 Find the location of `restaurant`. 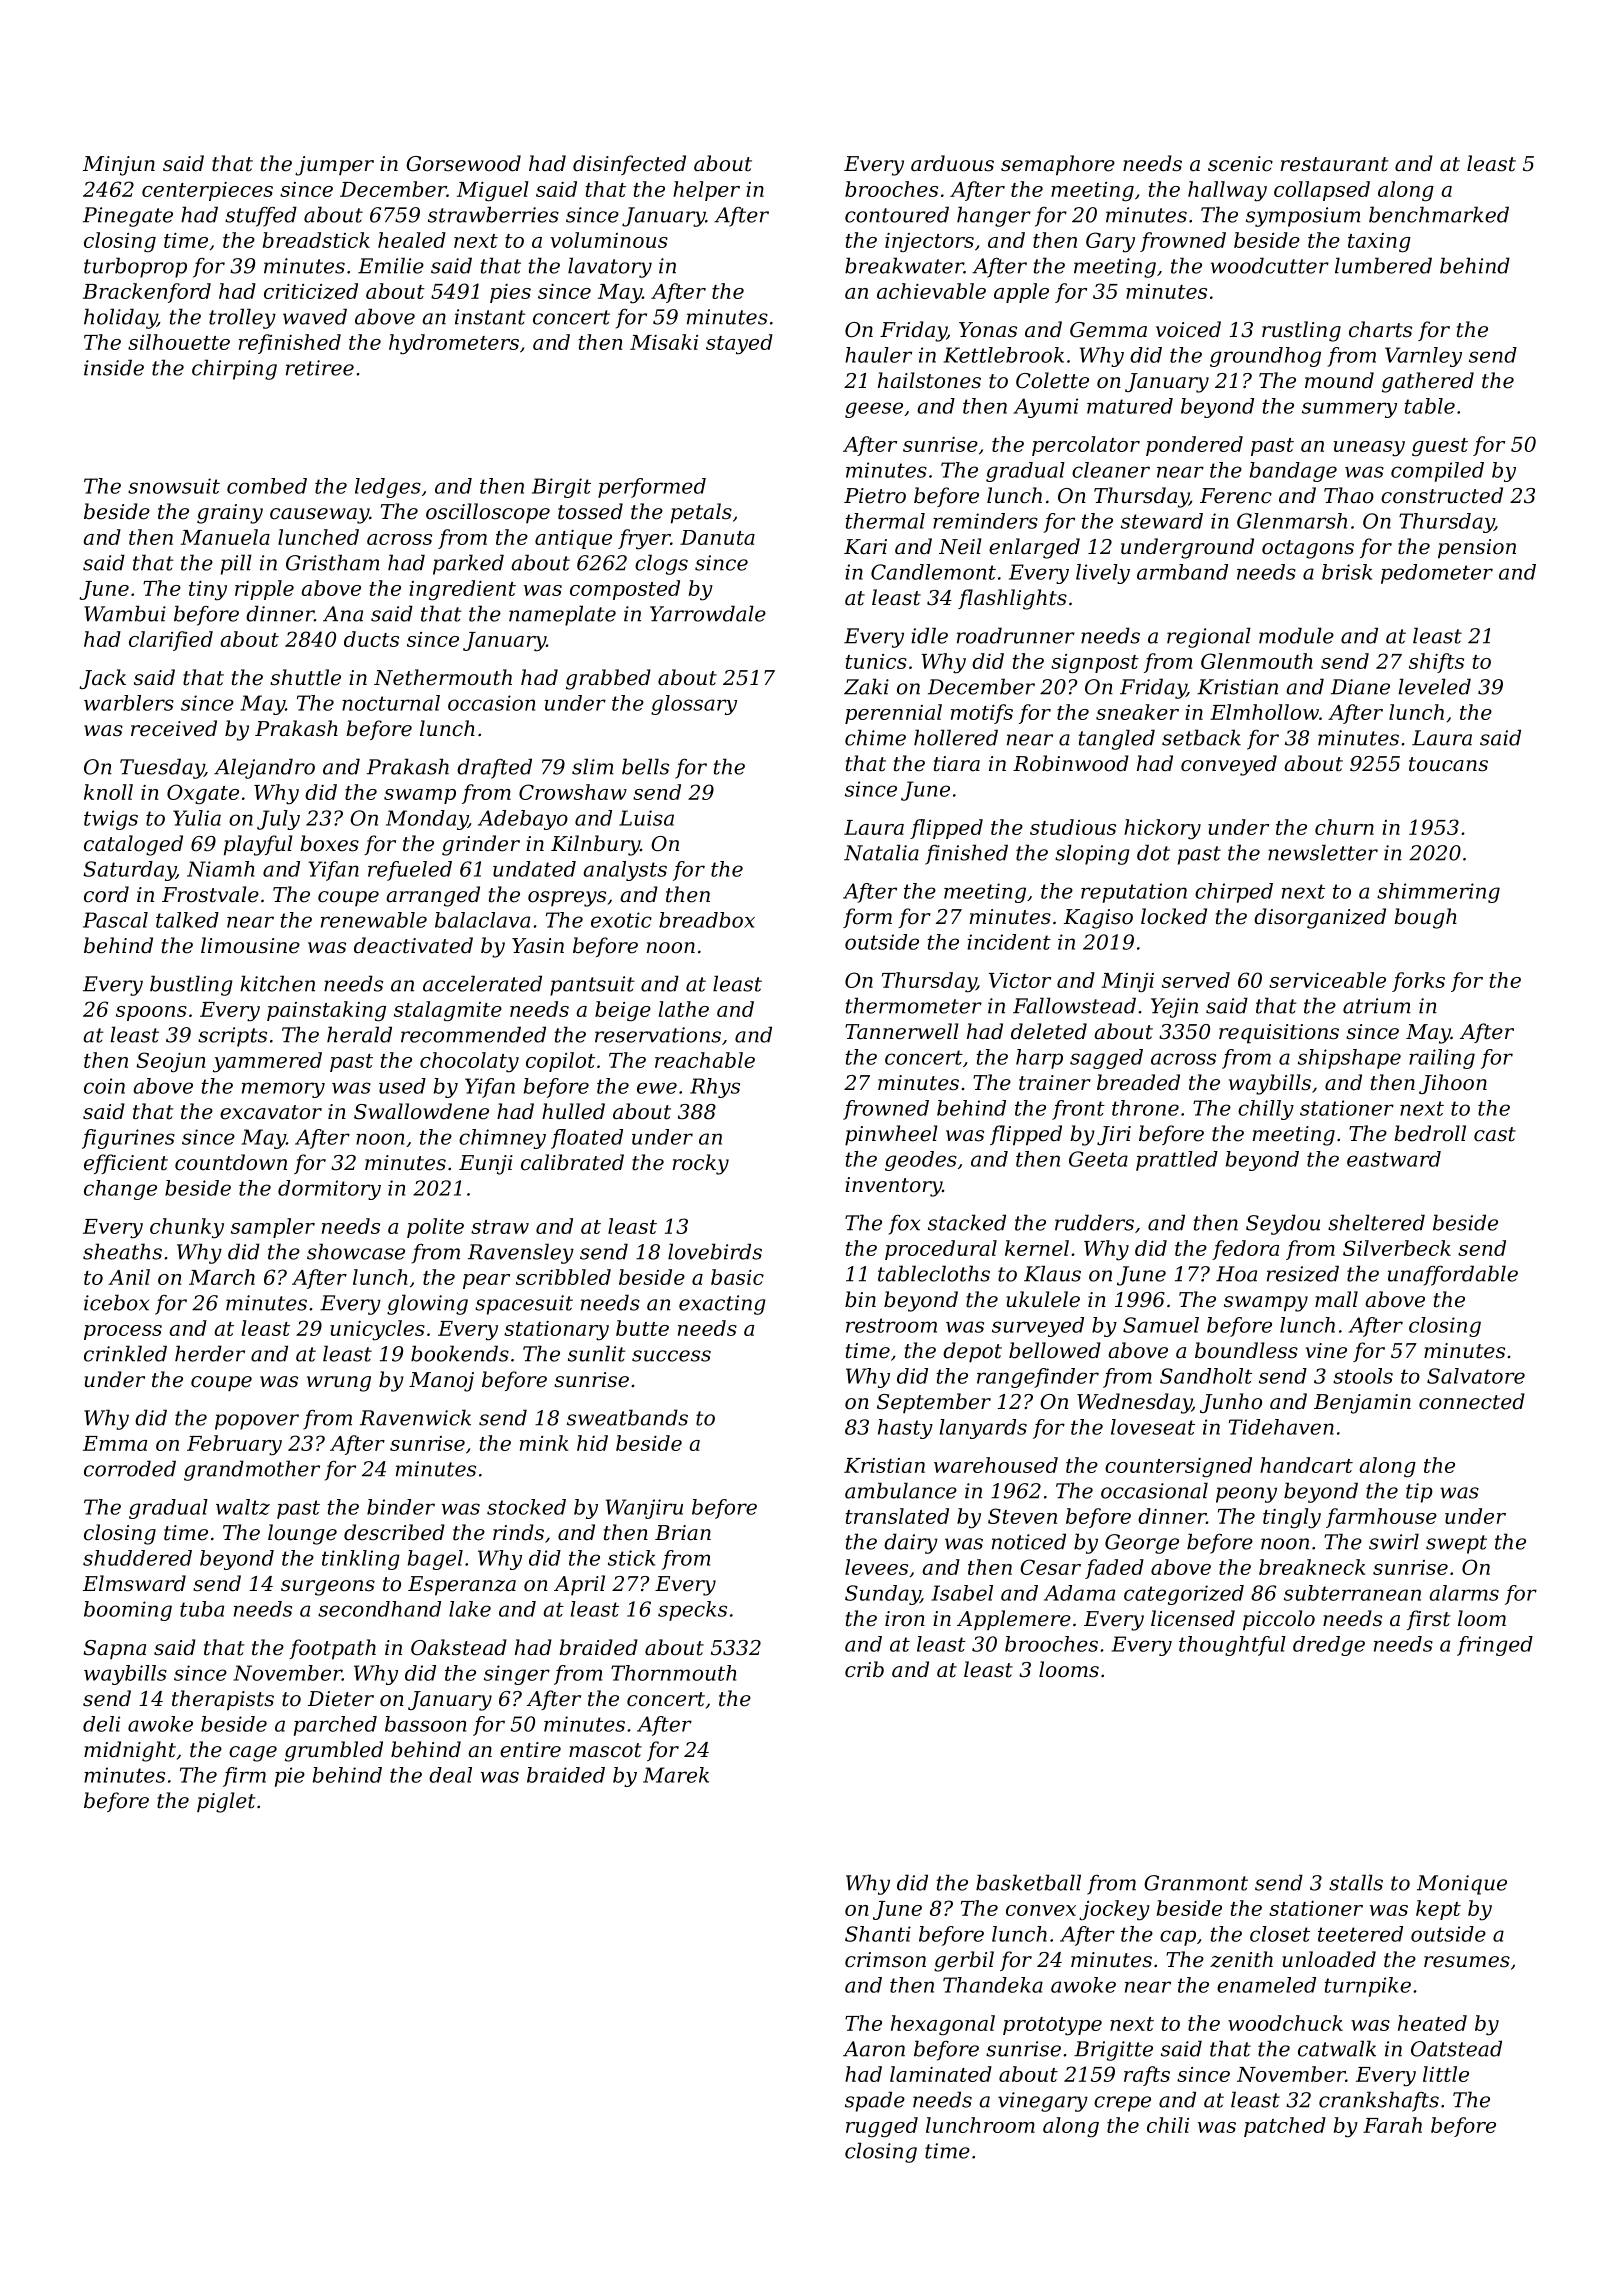

restaurant is located at coordinates (1335, 164).
